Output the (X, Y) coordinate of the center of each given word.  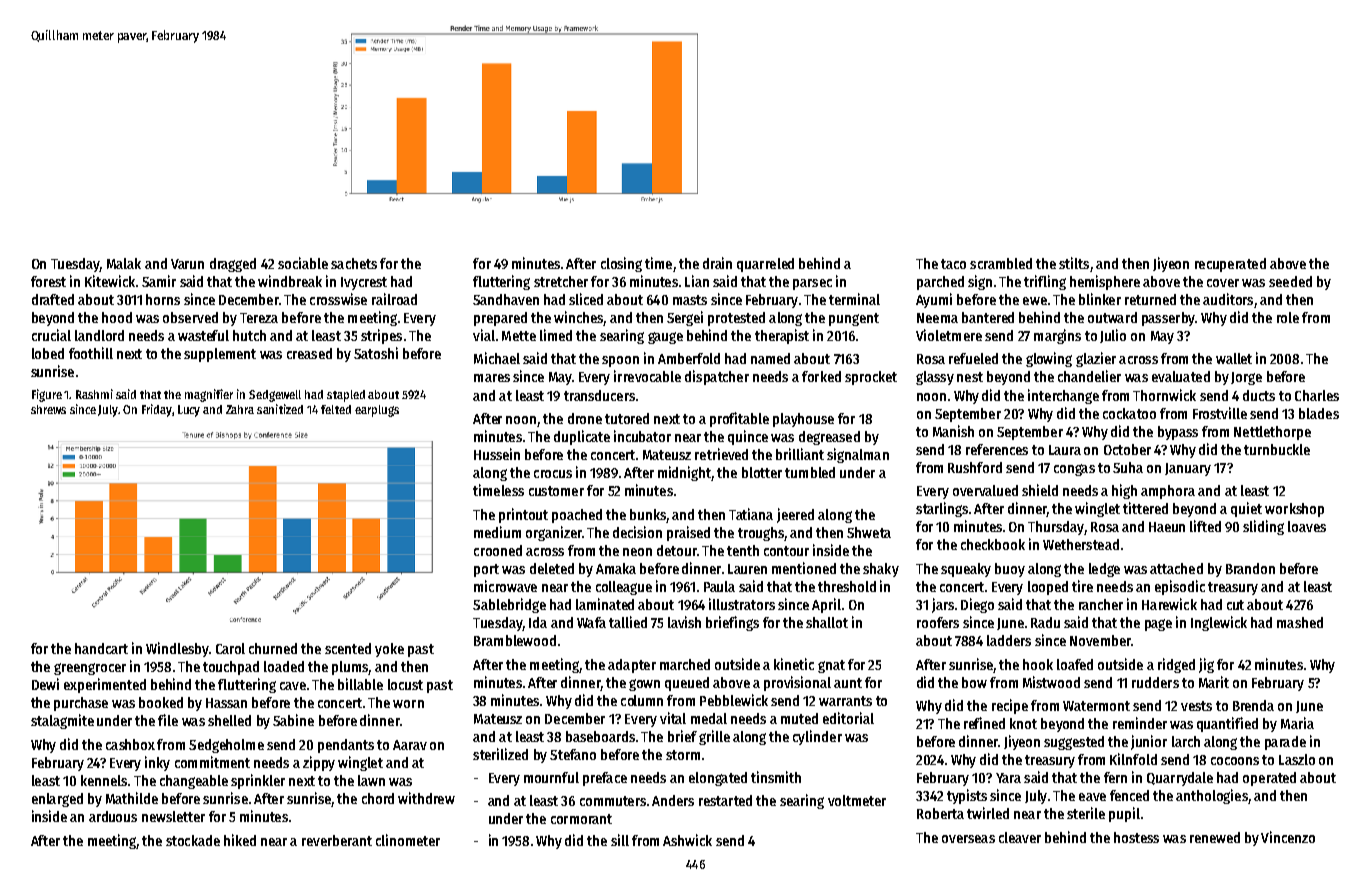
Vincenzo (1288, 837)
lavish (684, 622)
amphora (1168, 492)
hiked (240, 840)
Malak (124, 263)
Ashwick (687, 840)
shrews (48, 409)
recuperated (1230, 265)
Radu (1045, 622)
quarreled (765, 265)
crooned (498, 550)
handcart (101, 648)
